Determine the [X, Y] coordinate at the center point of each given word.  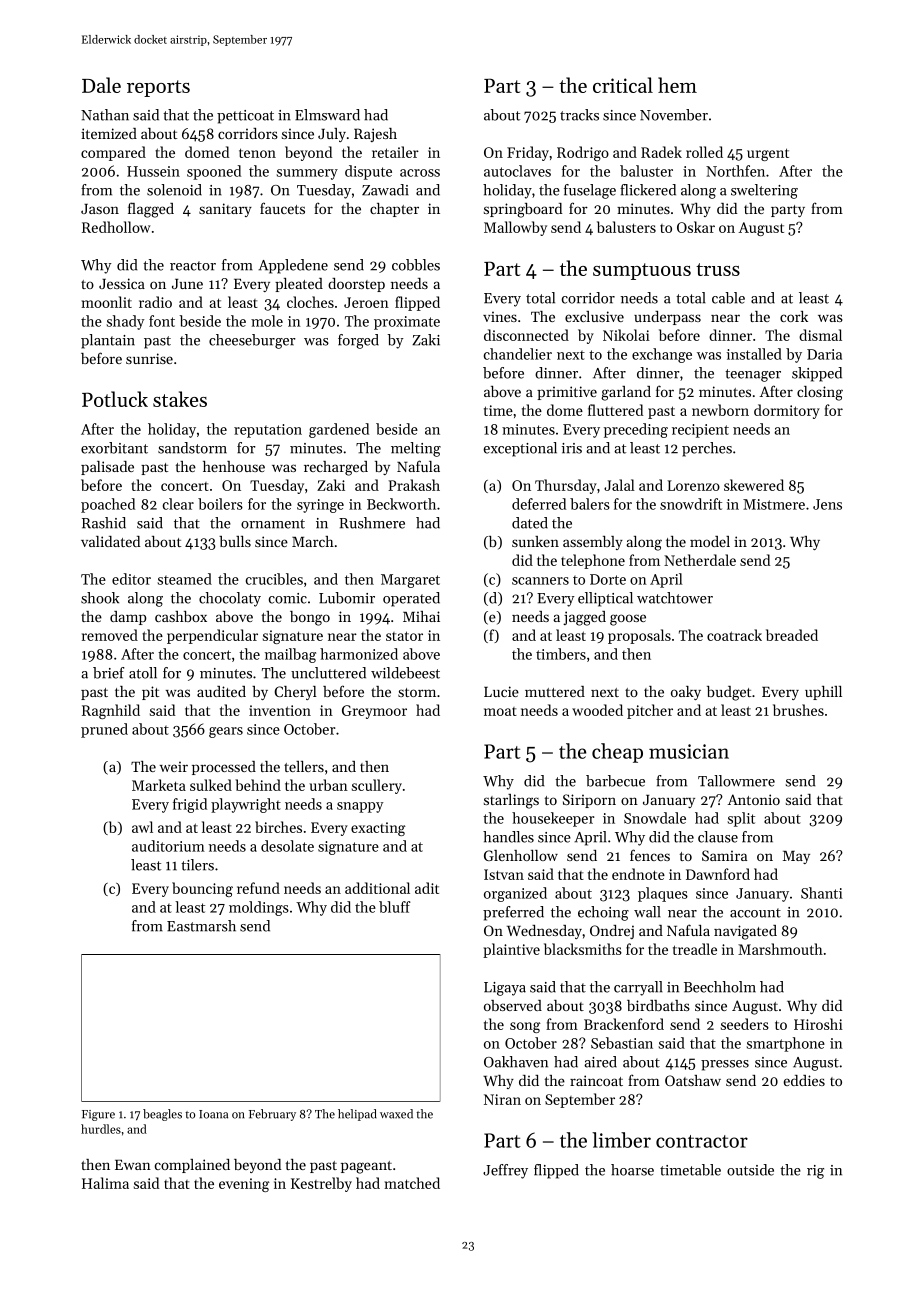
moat [500, 711]
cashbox [181, 616]
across [420, 173]
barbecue [615, 781]
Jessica [122, 283]
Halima [105, 1183]
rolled [704, 152]
